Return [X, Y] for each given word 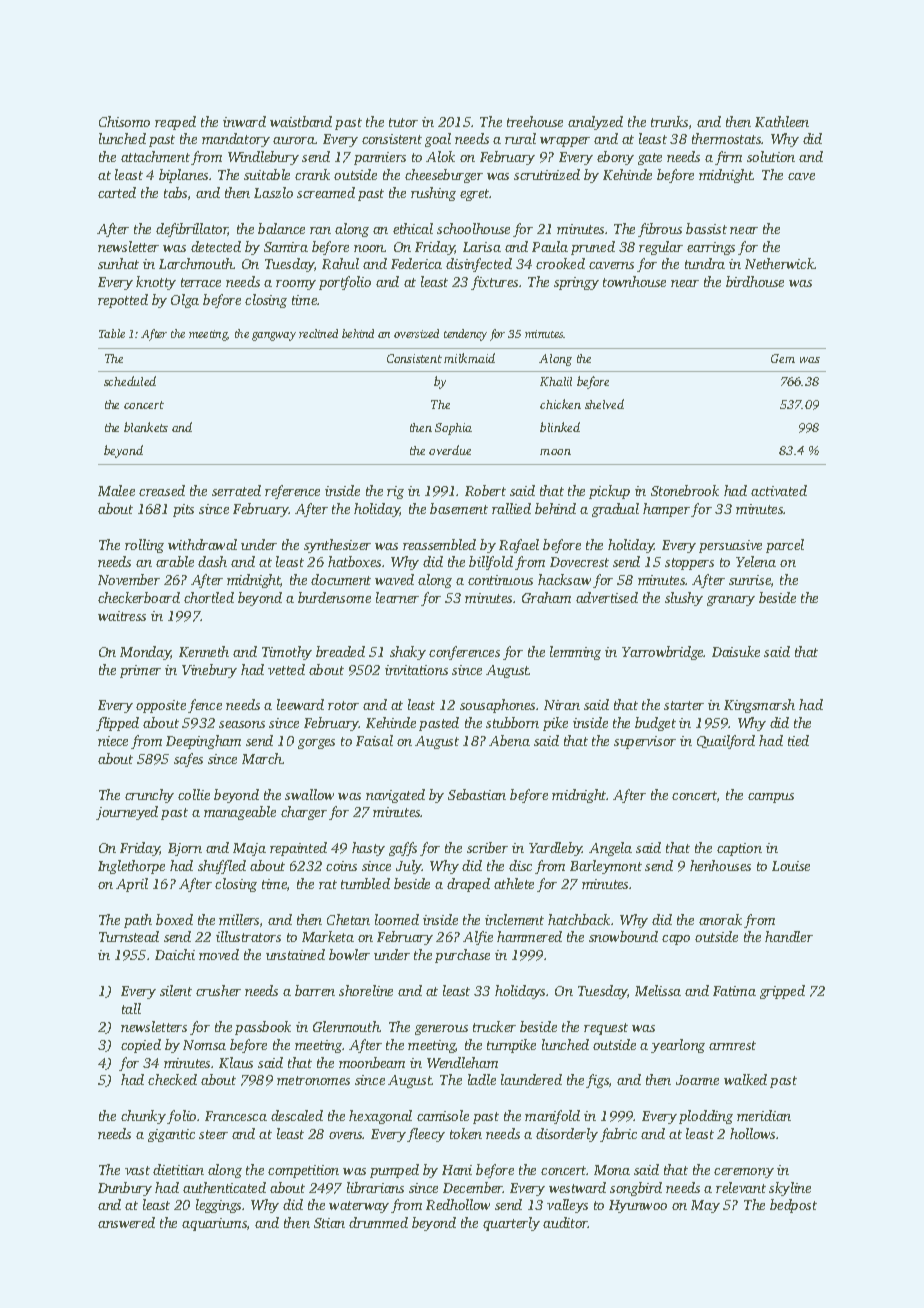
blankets [146, 427]
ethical [413, 228]
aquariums [214, 1224]
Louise [791, 866]
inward [244, 121]
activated [779, 490]
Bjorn [185, 849]
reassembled [439, 544]
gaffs [403, 849]
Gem [783, 358]
